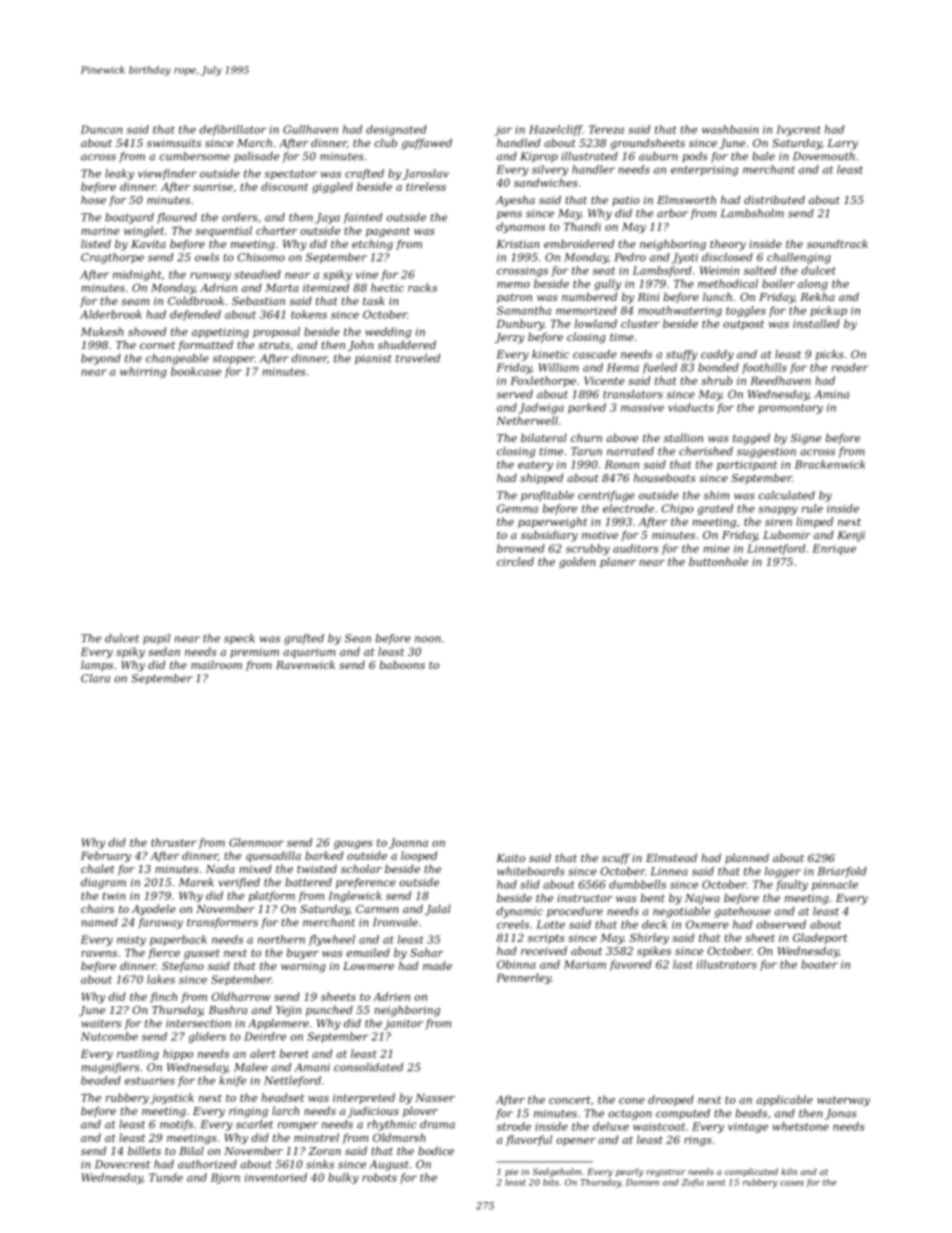 The height and width of the page is (1233, 952). I want to click on whirring, so click(143, 372).
